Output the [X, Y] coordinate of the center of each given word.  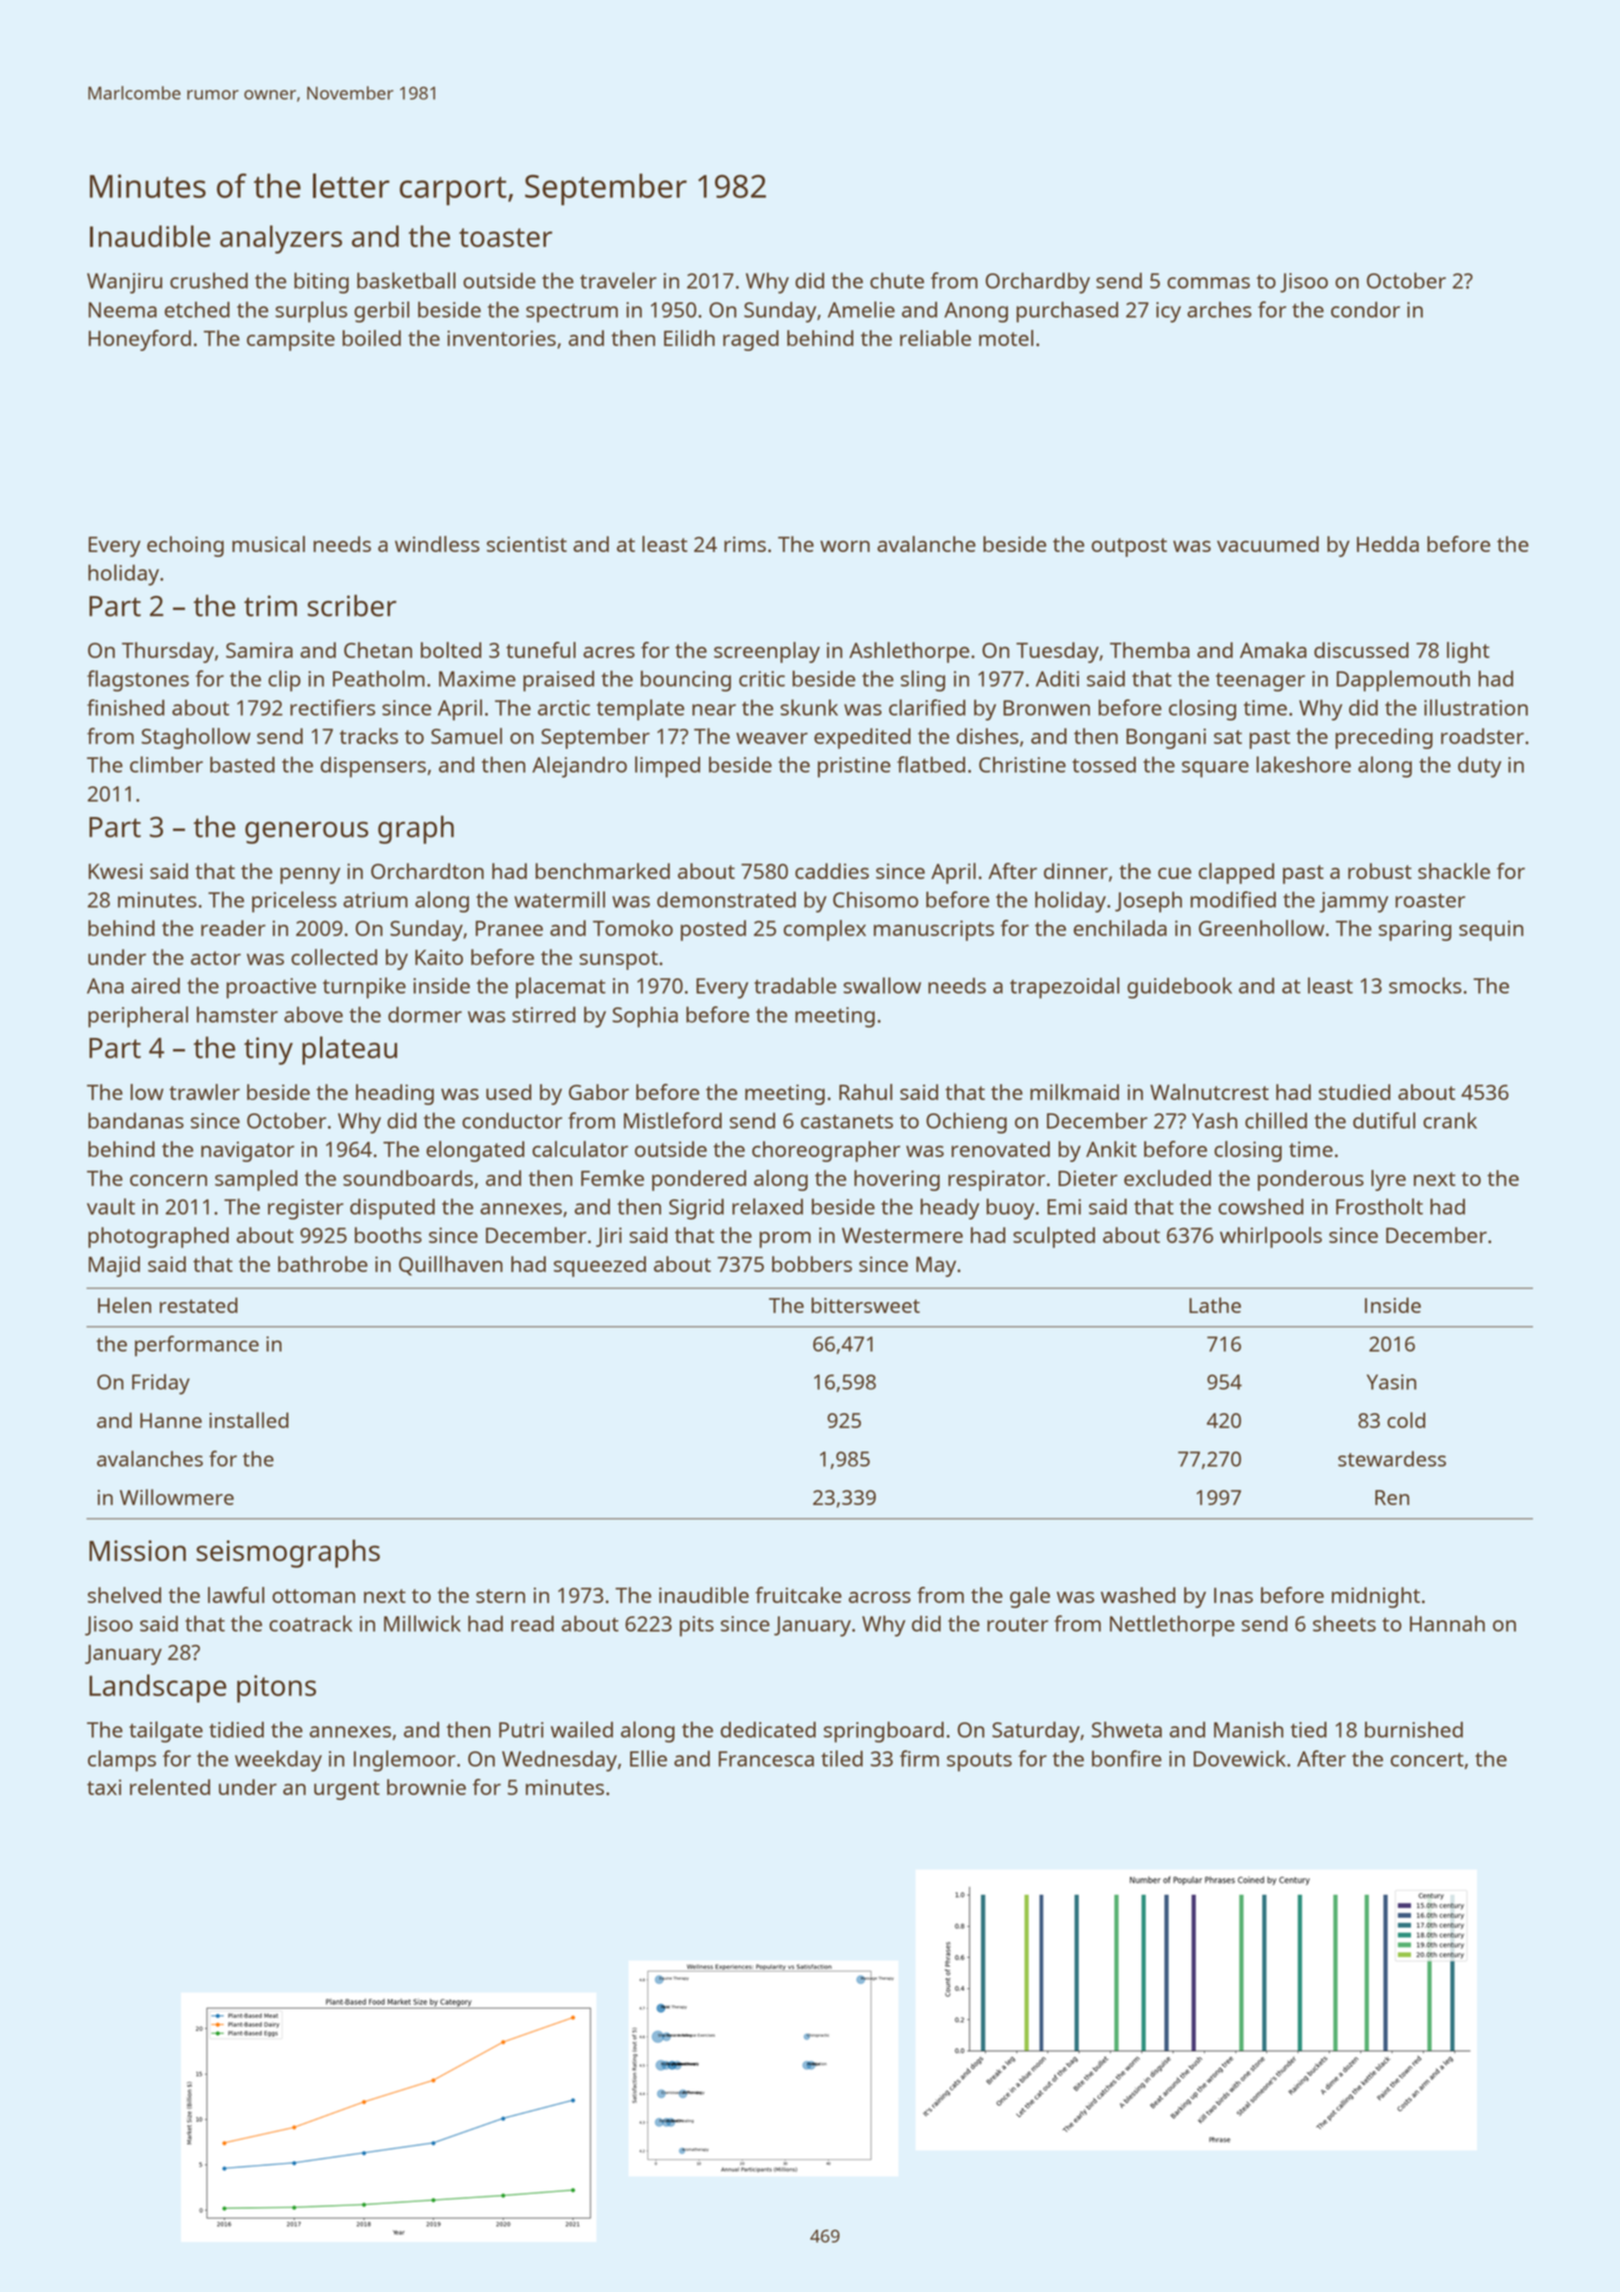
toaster [505, 237]
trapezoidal [1064, 988]
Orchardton [427, 871]
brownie [426, 1787]
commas [1208, 283]
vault [111, 1206]
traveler [618, 280]
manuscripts [934, 930]
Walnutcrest [1209, 1092]
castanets [847, 1121]
